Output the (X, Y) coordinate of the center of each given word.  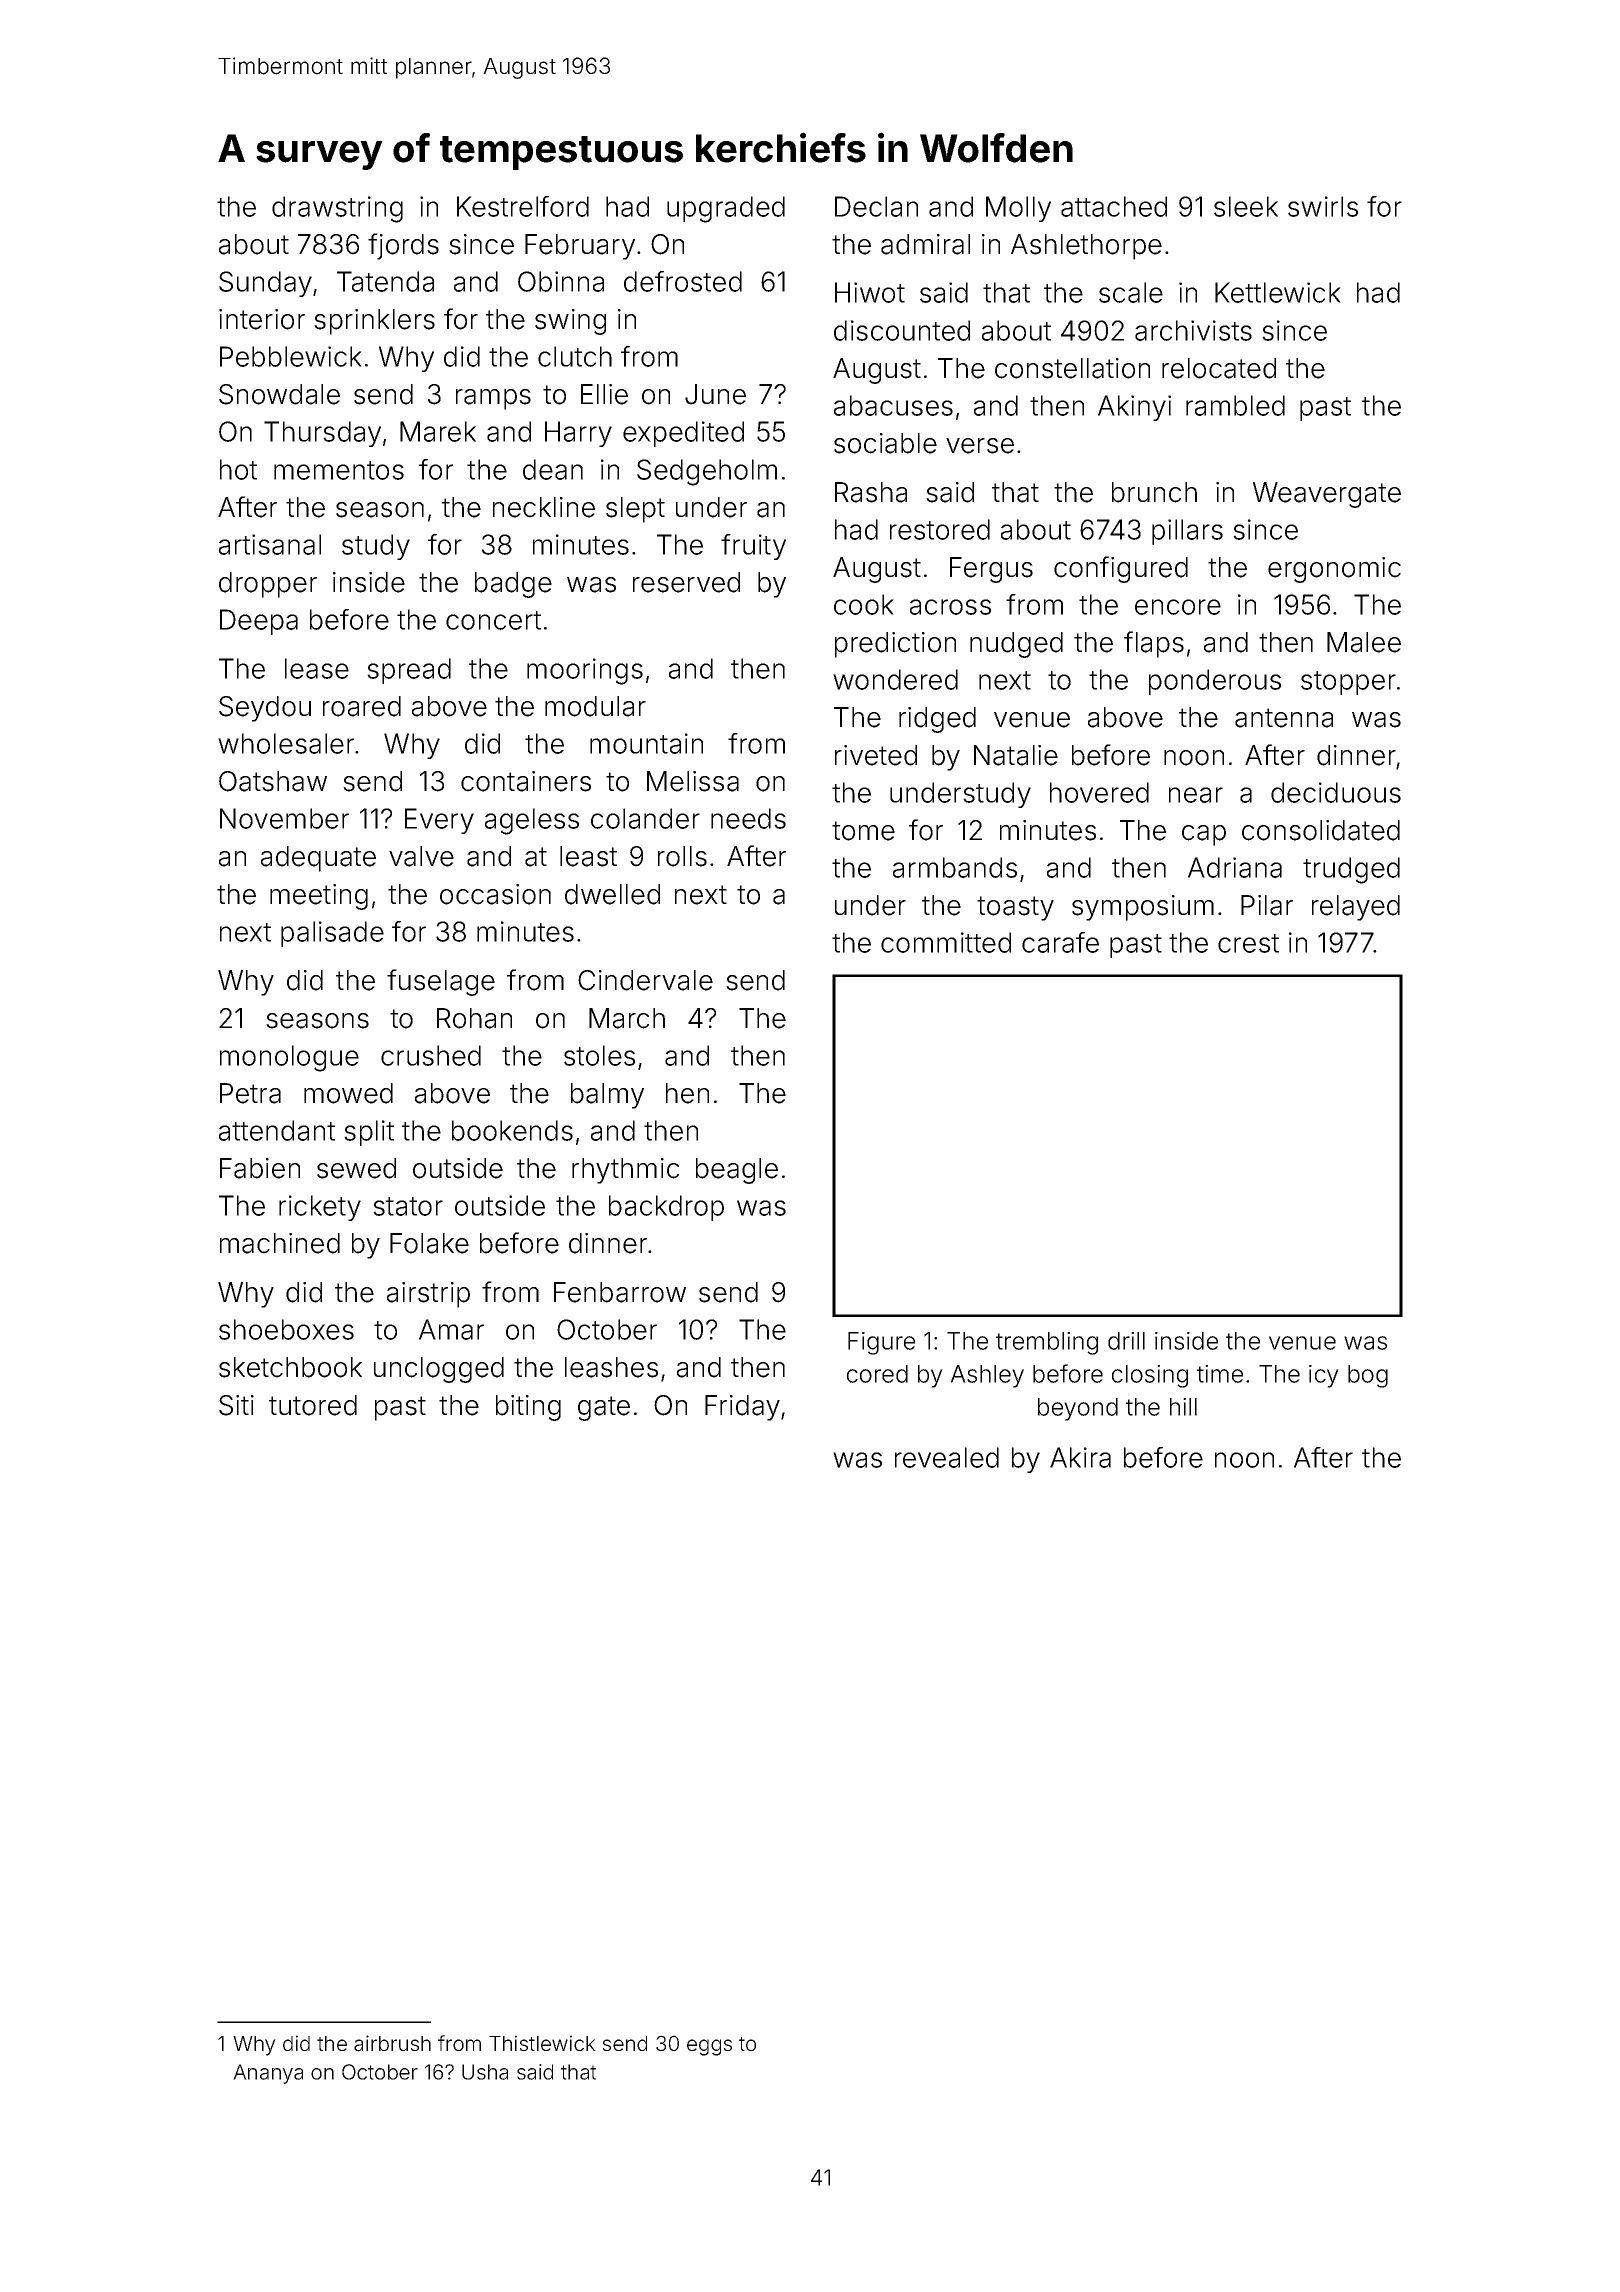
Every (439, 821)
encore (1178, 607)
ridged (937, 720)
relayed (1356, 908)
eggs (709, 2047)
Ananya (268, 2074)
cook (864, 604)
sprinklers (374, 322)
